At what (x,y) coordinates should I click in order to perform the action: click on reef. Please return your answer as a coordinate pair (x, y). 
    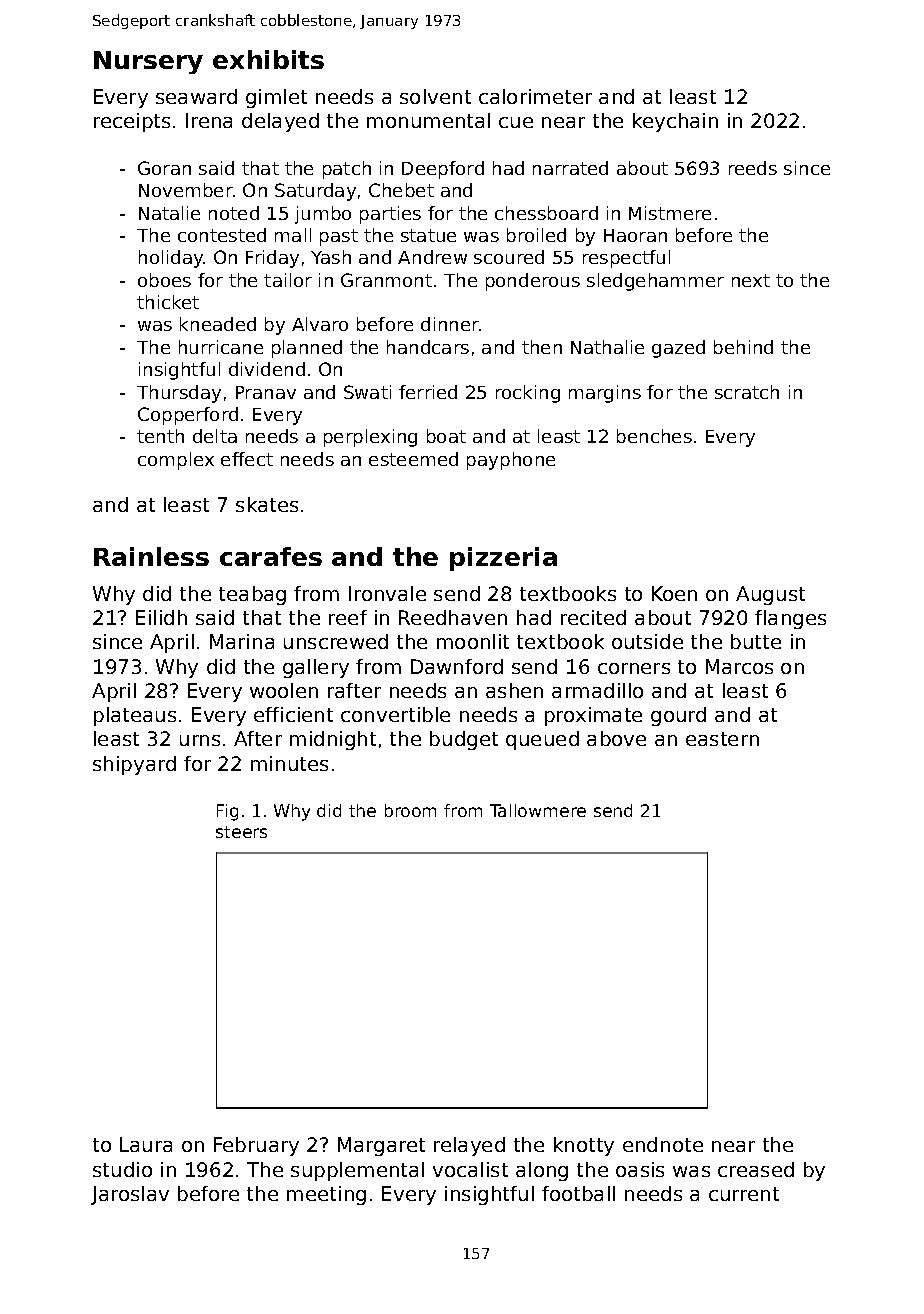
    Looking at the image, I should click on (348, 617).
